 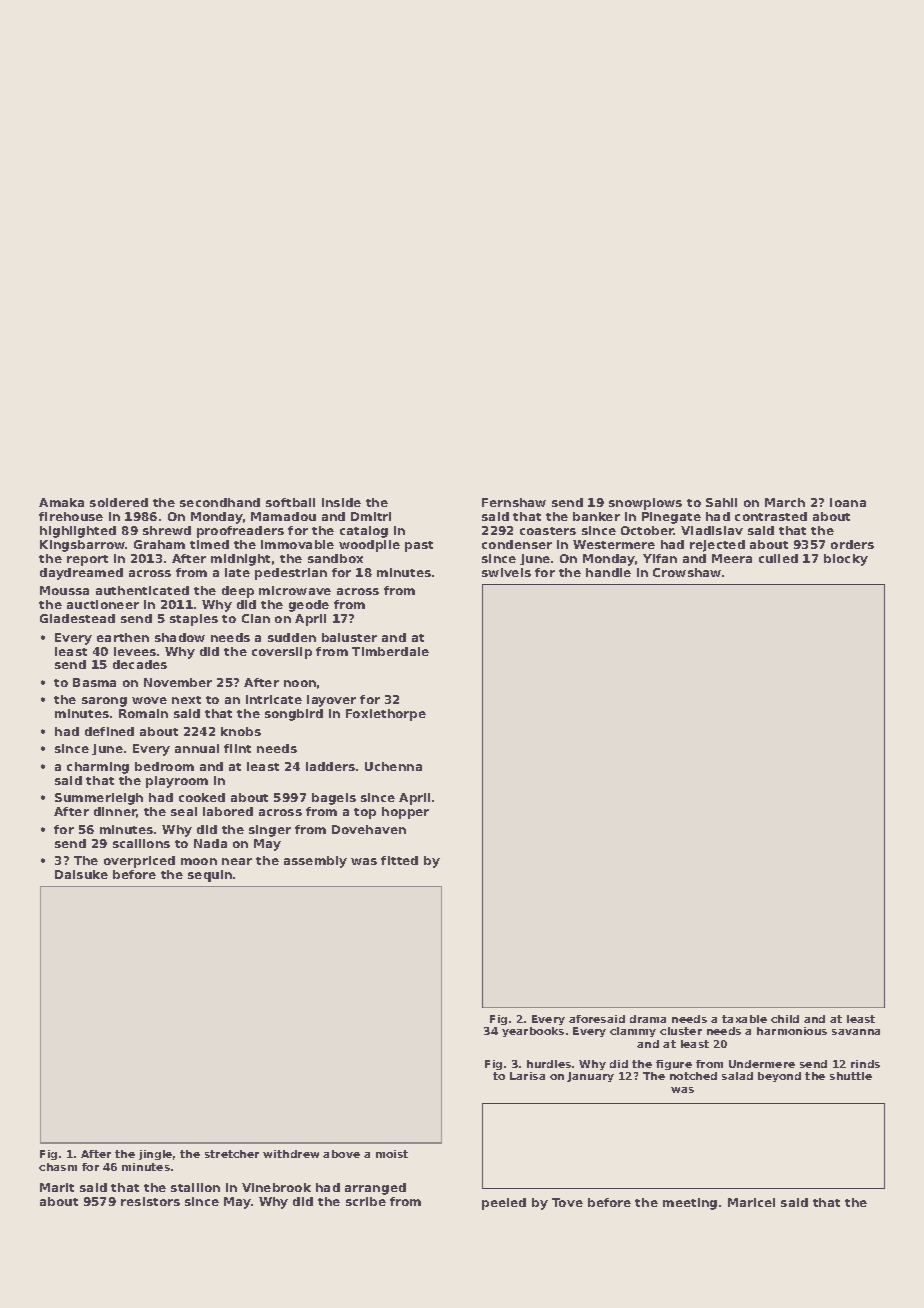 What do you see at coordinates (71, 516) in the image?
I see `firehouse` at bounding box center [71, 516].
